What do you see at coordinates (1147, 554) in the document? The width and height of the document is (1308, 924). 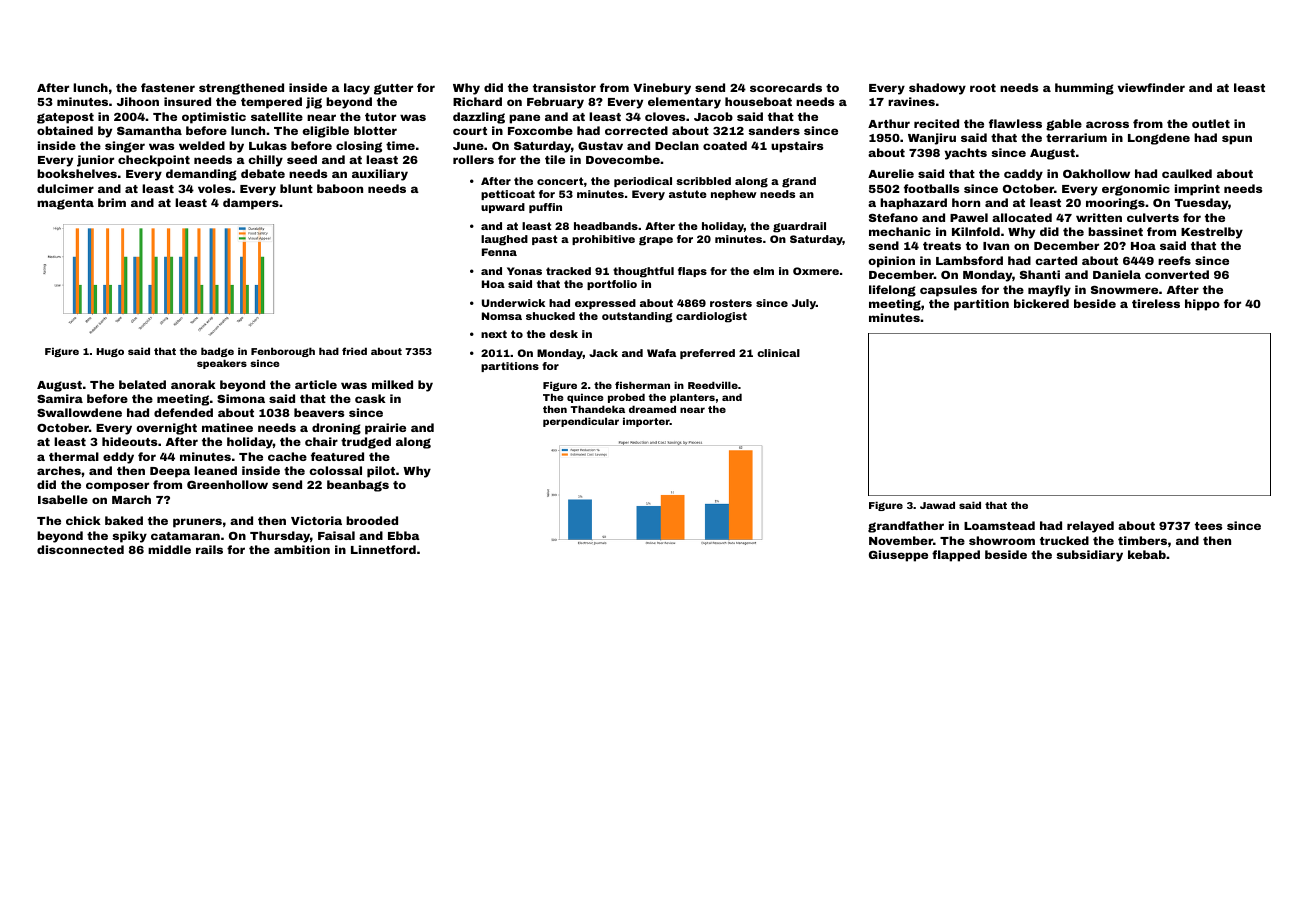 I see `kebab` at bounding box center [1147, 554].
